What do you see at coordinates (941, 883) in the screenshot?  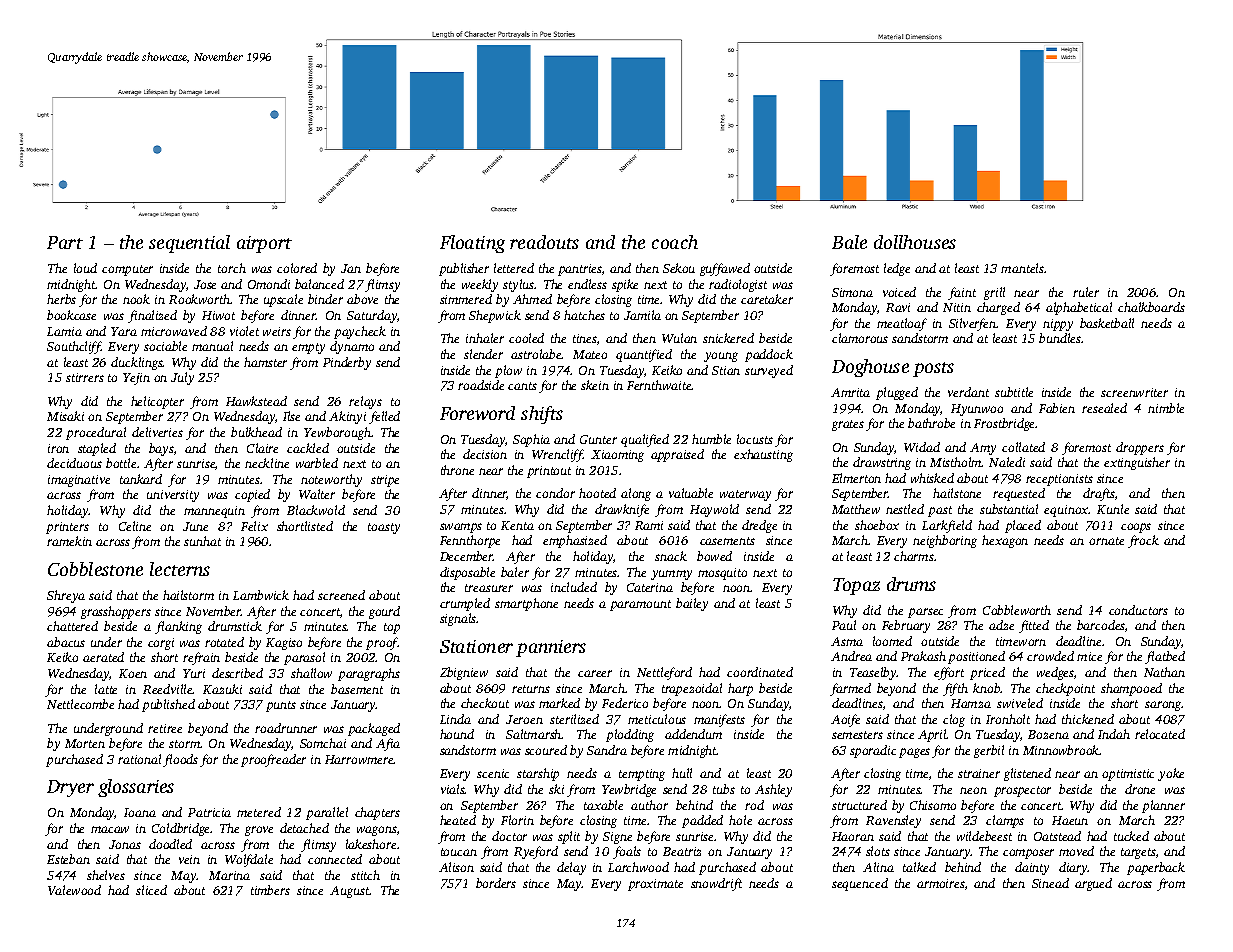 I see `armoires` at bounding box center [941, 883].
